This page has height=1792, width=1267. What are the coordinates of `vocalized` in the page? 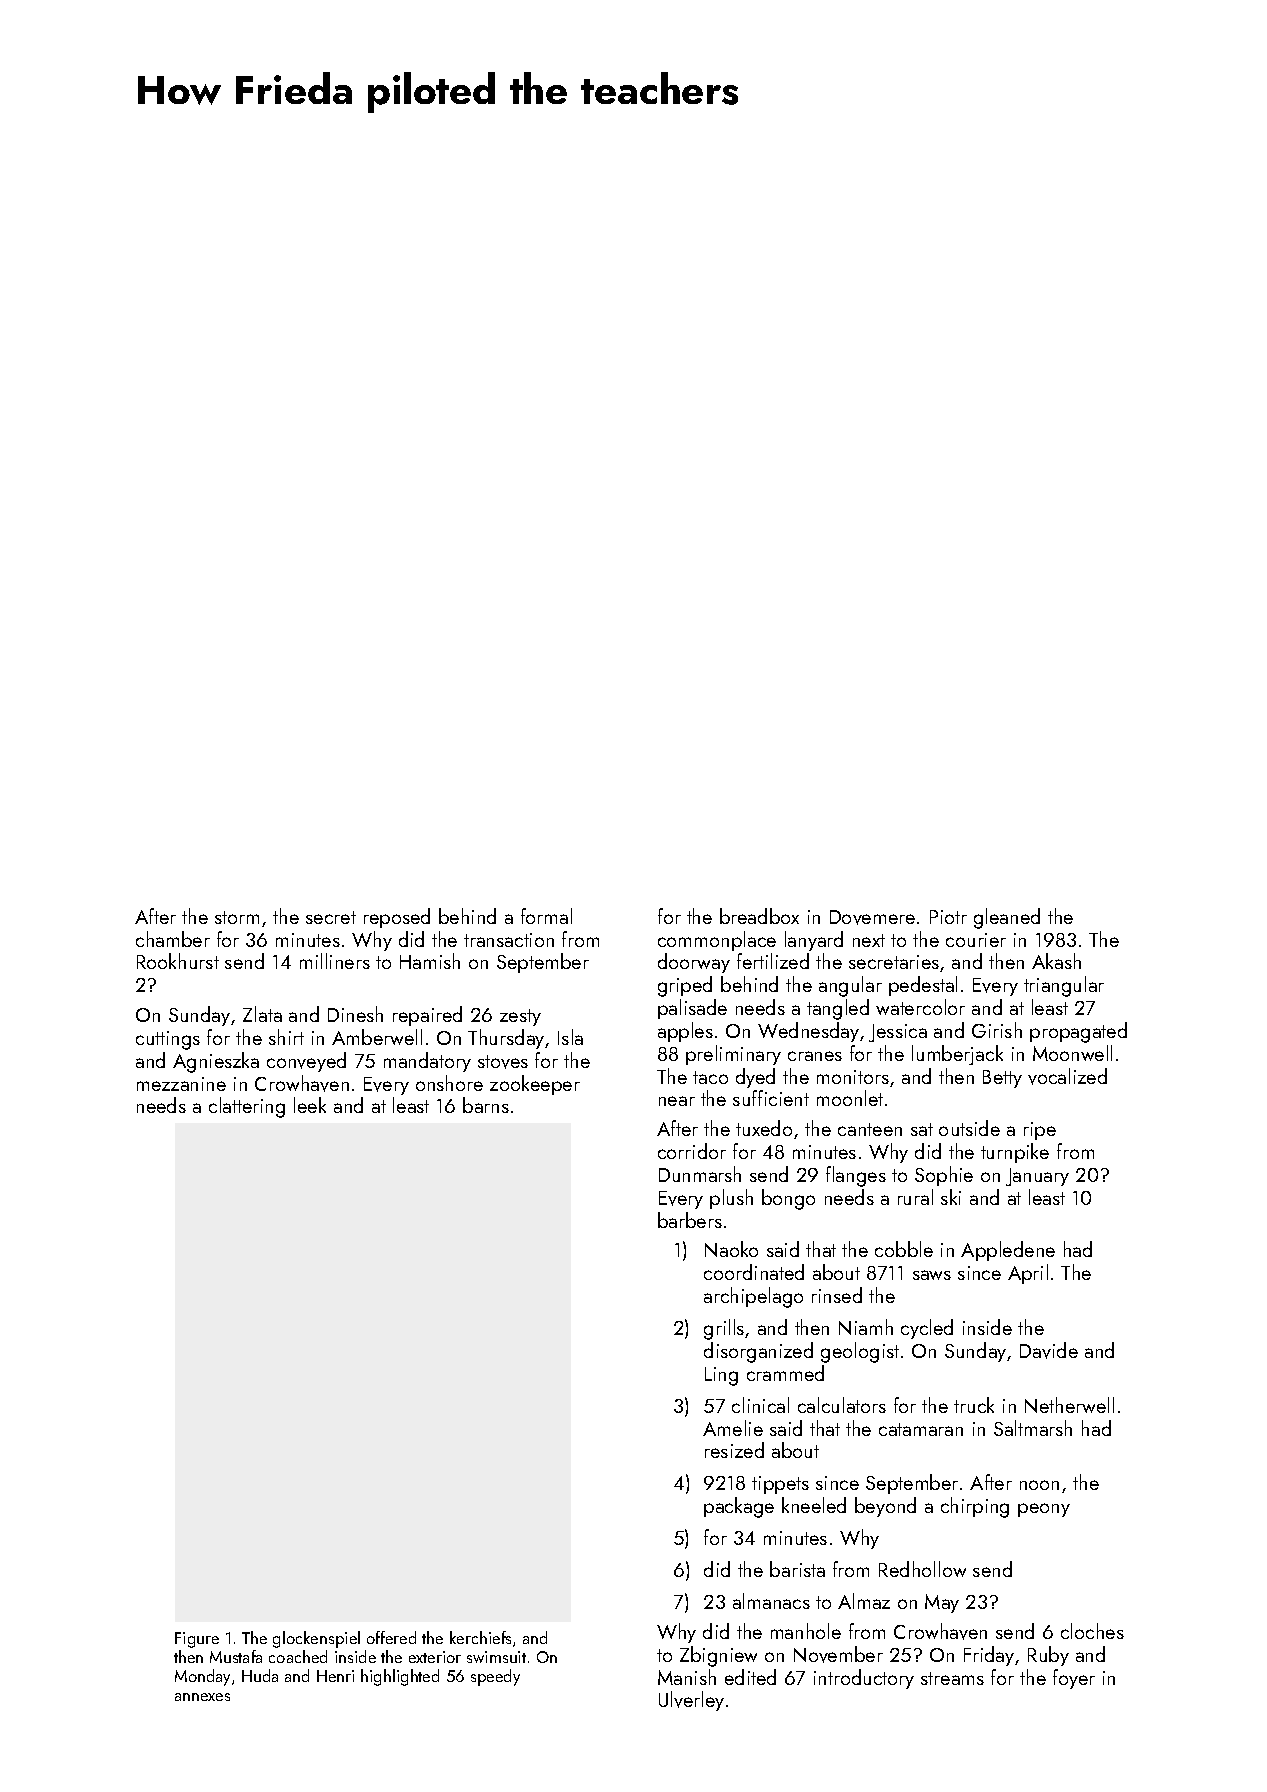 It's located at (1067, 1076).
